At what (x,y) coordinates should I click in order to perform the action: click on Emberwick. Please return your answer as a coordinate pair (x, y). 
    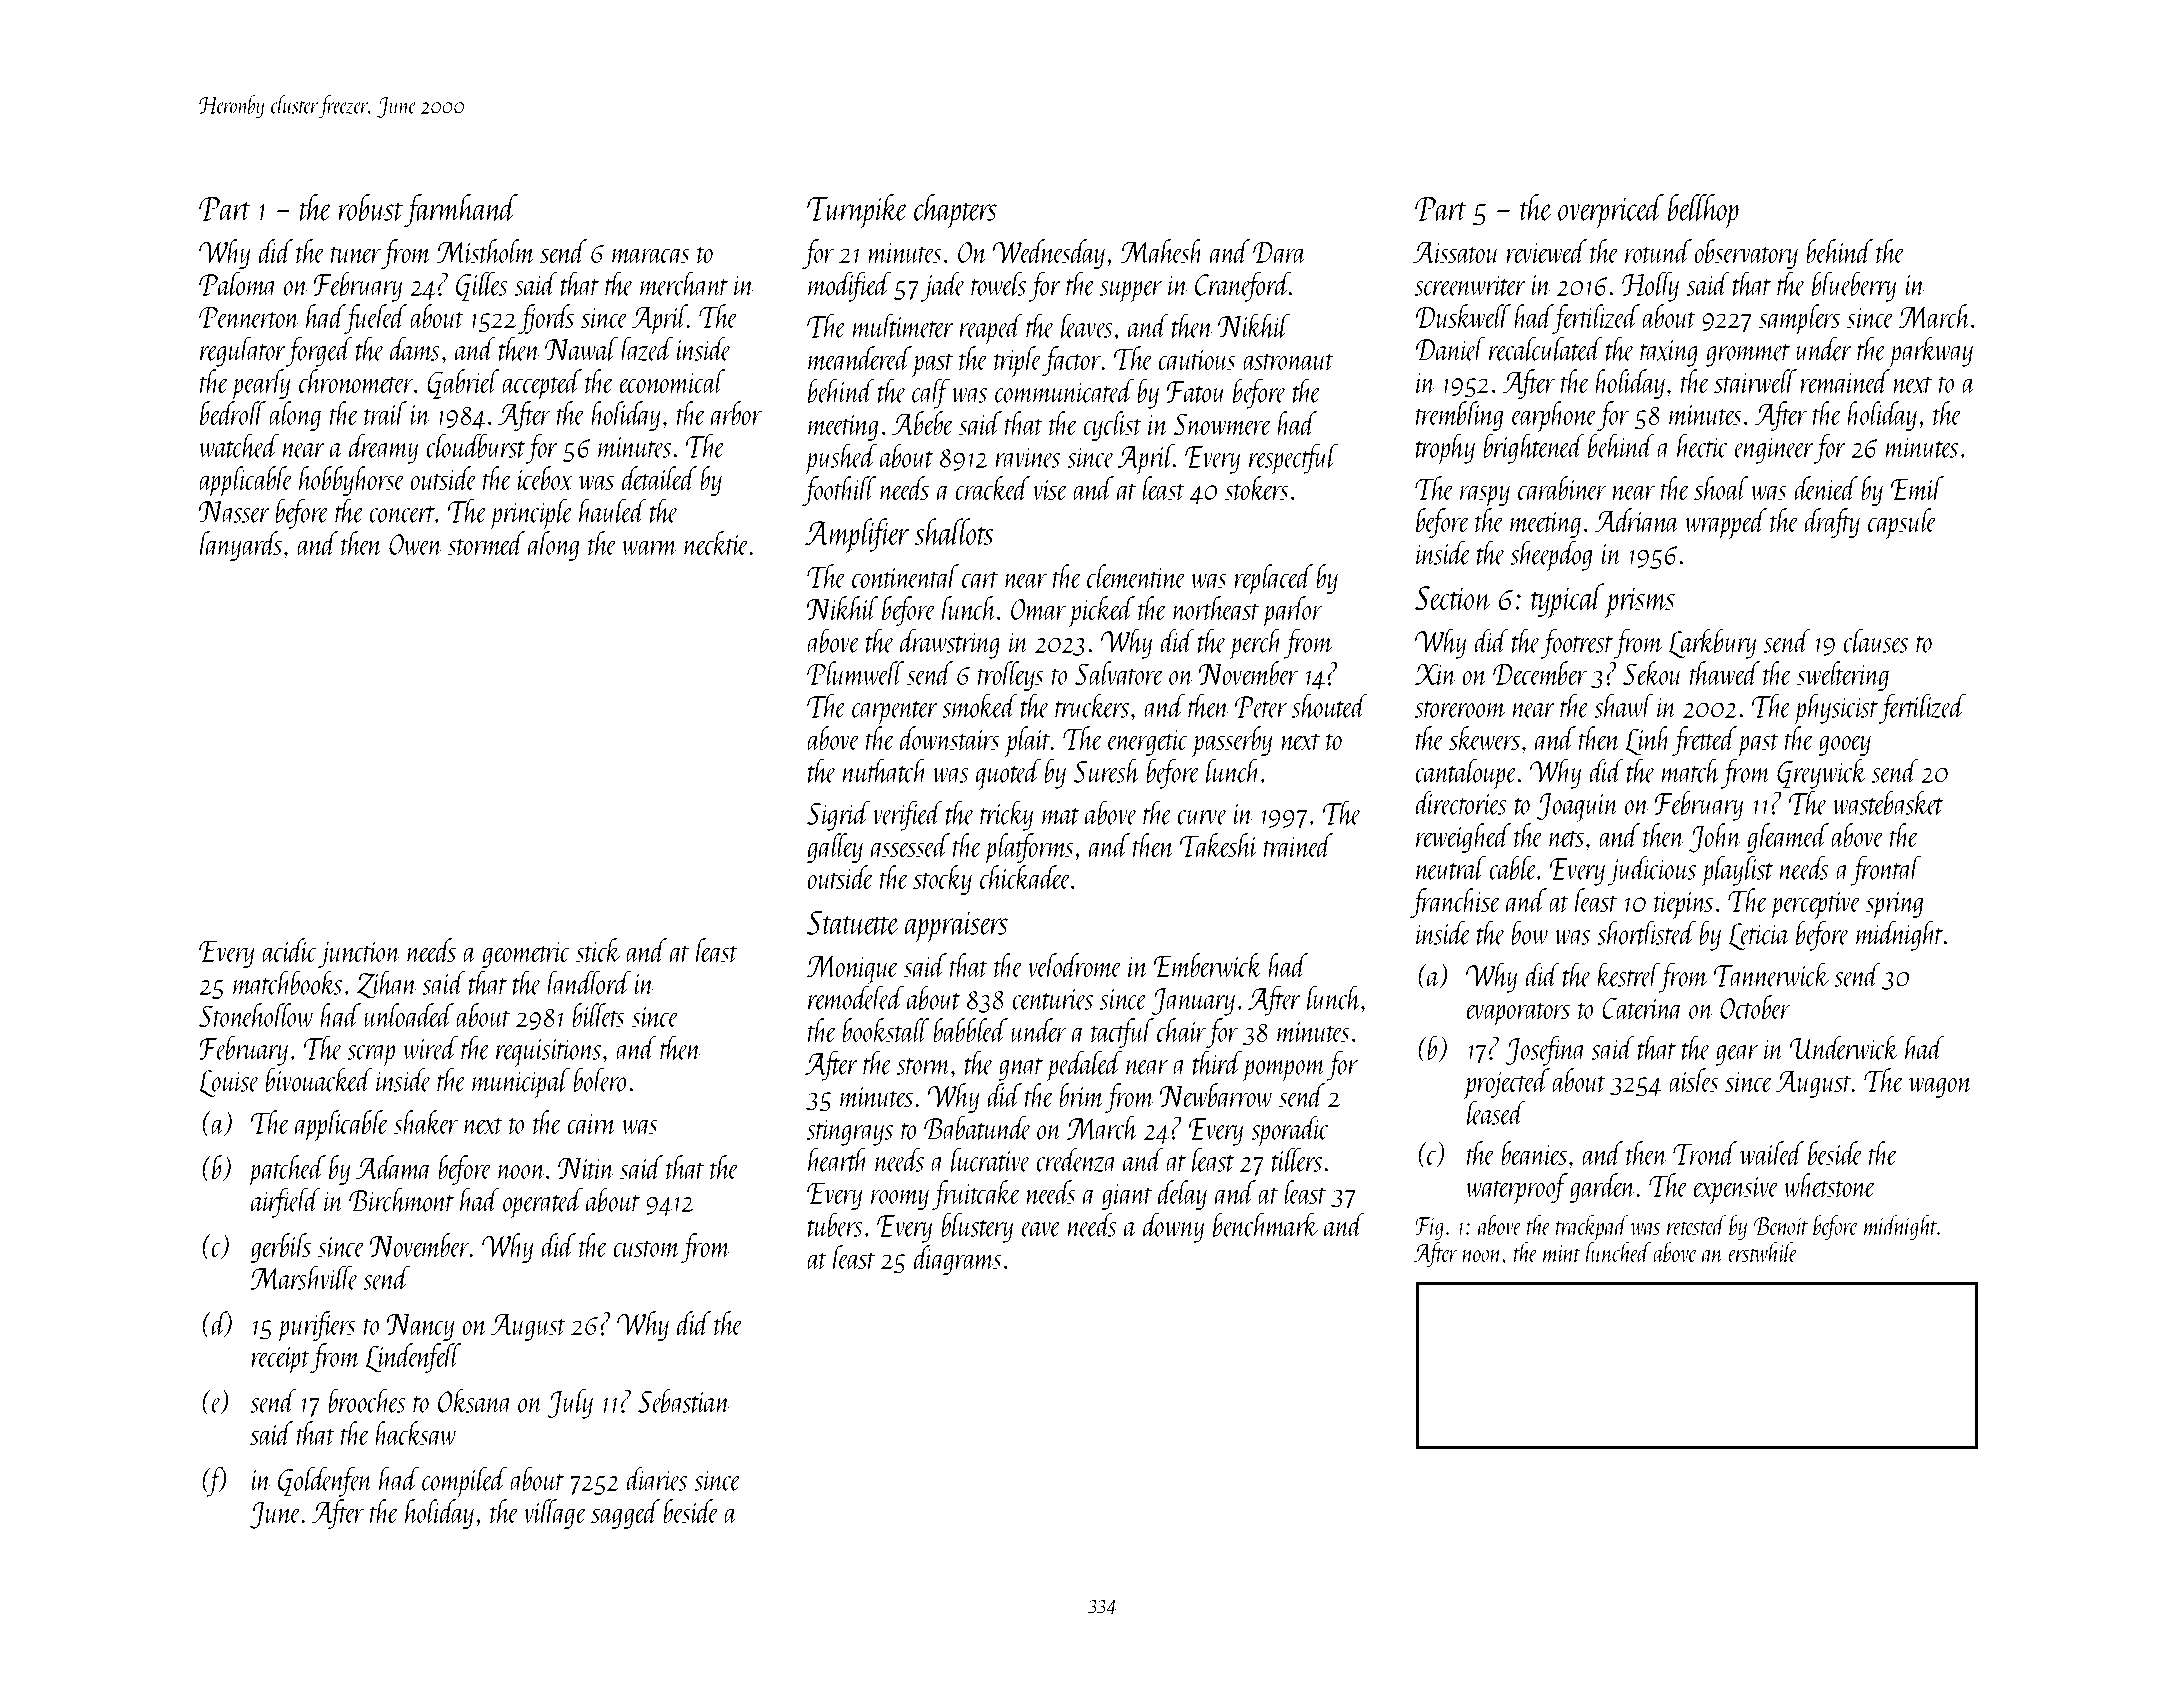
    Looking at the image, I should click on (1208, 965).
